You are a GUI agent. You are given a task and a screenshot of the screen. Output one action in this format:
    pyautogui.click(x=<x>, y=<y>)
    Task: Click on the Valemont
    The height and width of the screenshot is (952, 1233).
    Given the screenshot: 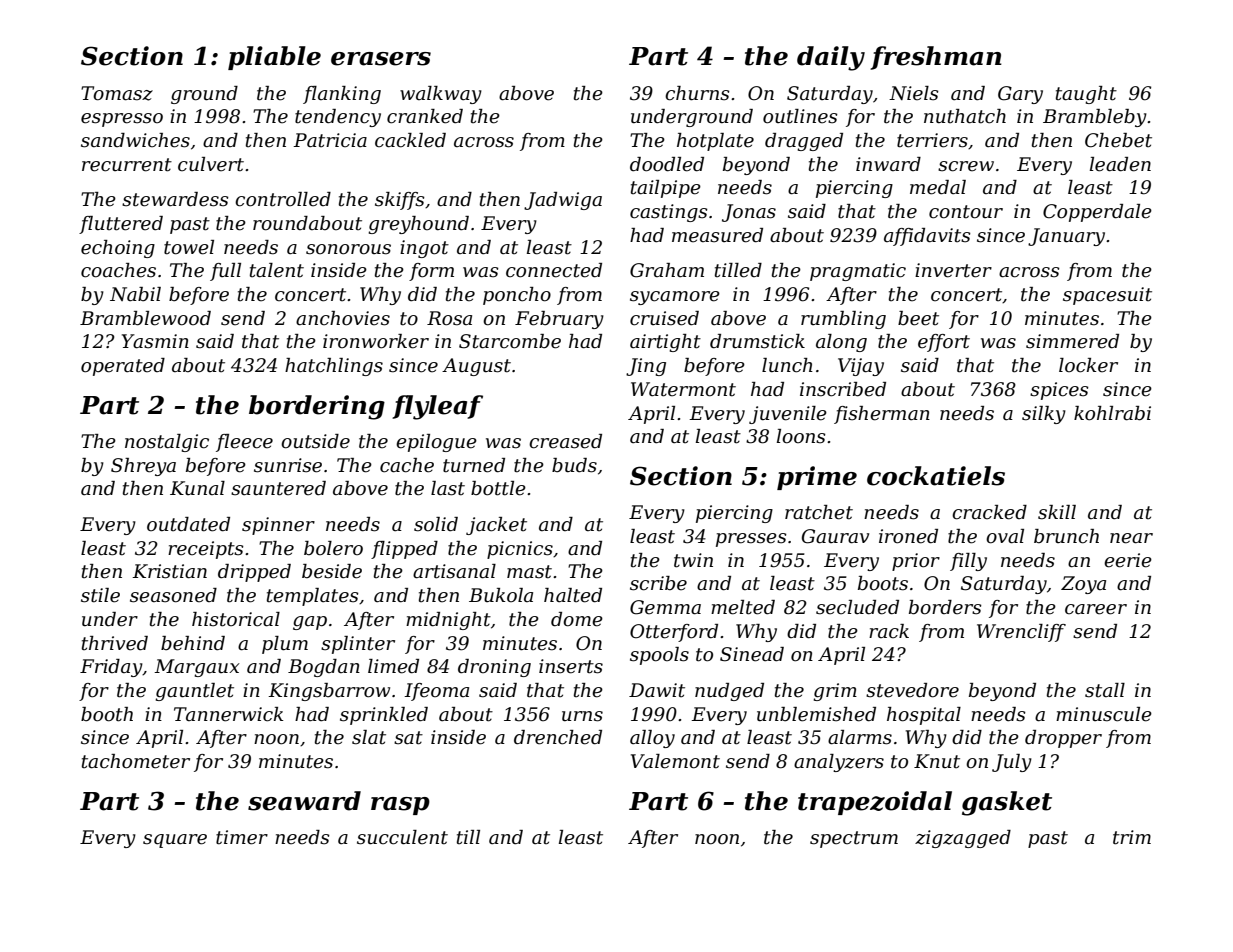 What is the action you would take?
    pyautogui.click(x=675, y=761)
